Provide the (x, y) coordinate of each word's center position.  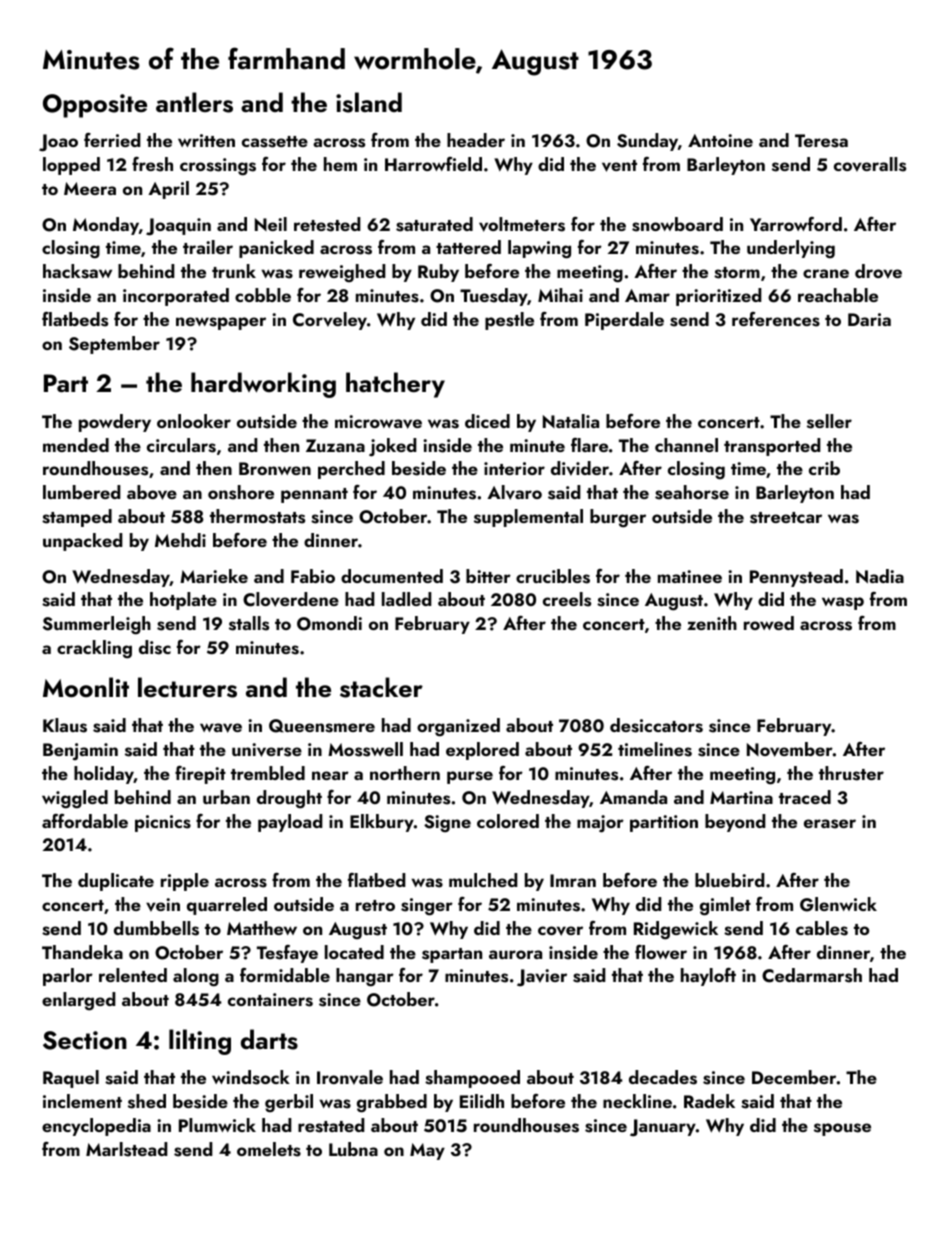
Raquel (71, 1079)
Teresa (821, 141)
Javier (542, 978)
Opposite (95, 106)
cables (822, 928)
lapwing (539, 249)
